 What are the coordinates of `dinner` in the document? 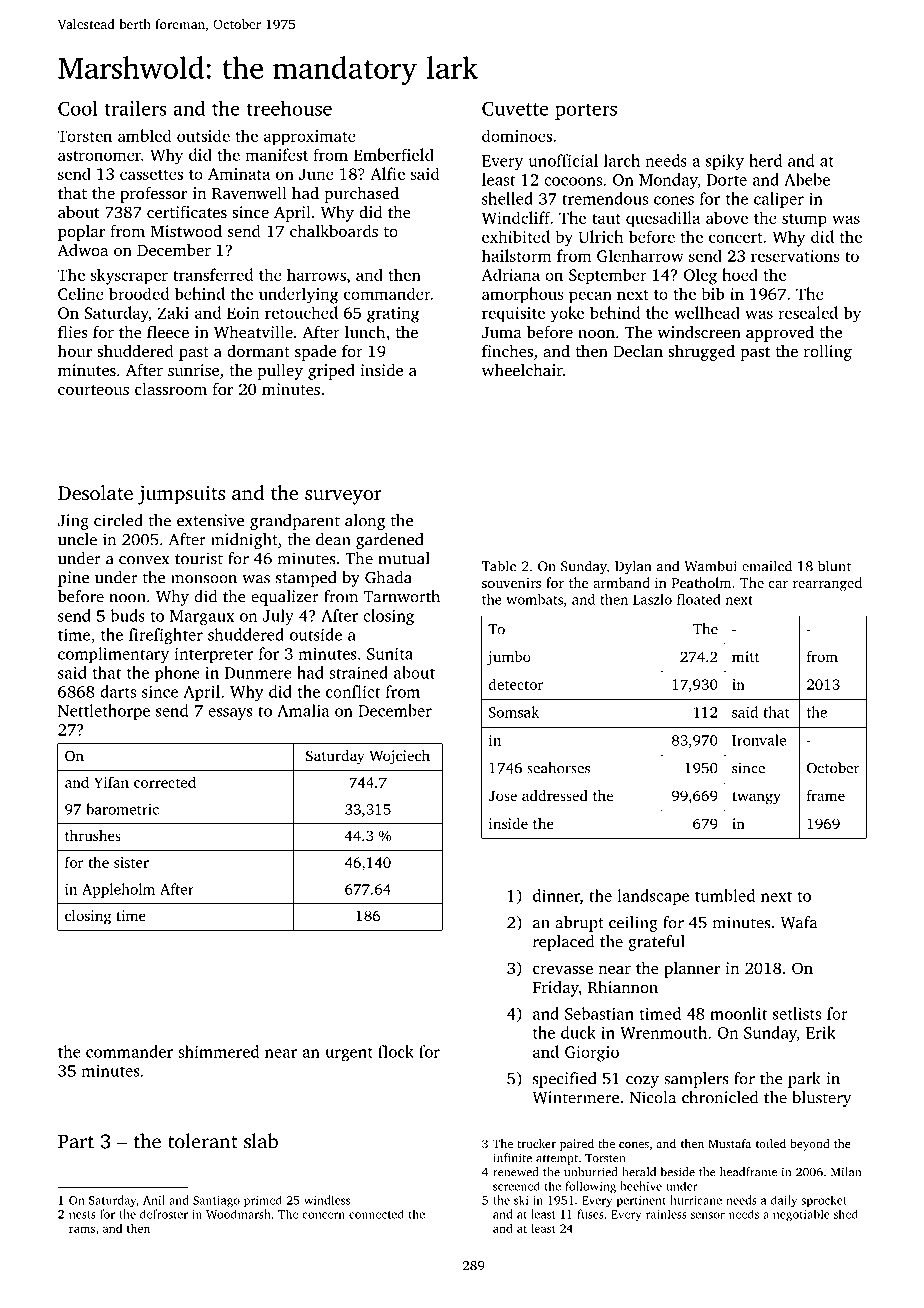 It's located at (556, 895).
